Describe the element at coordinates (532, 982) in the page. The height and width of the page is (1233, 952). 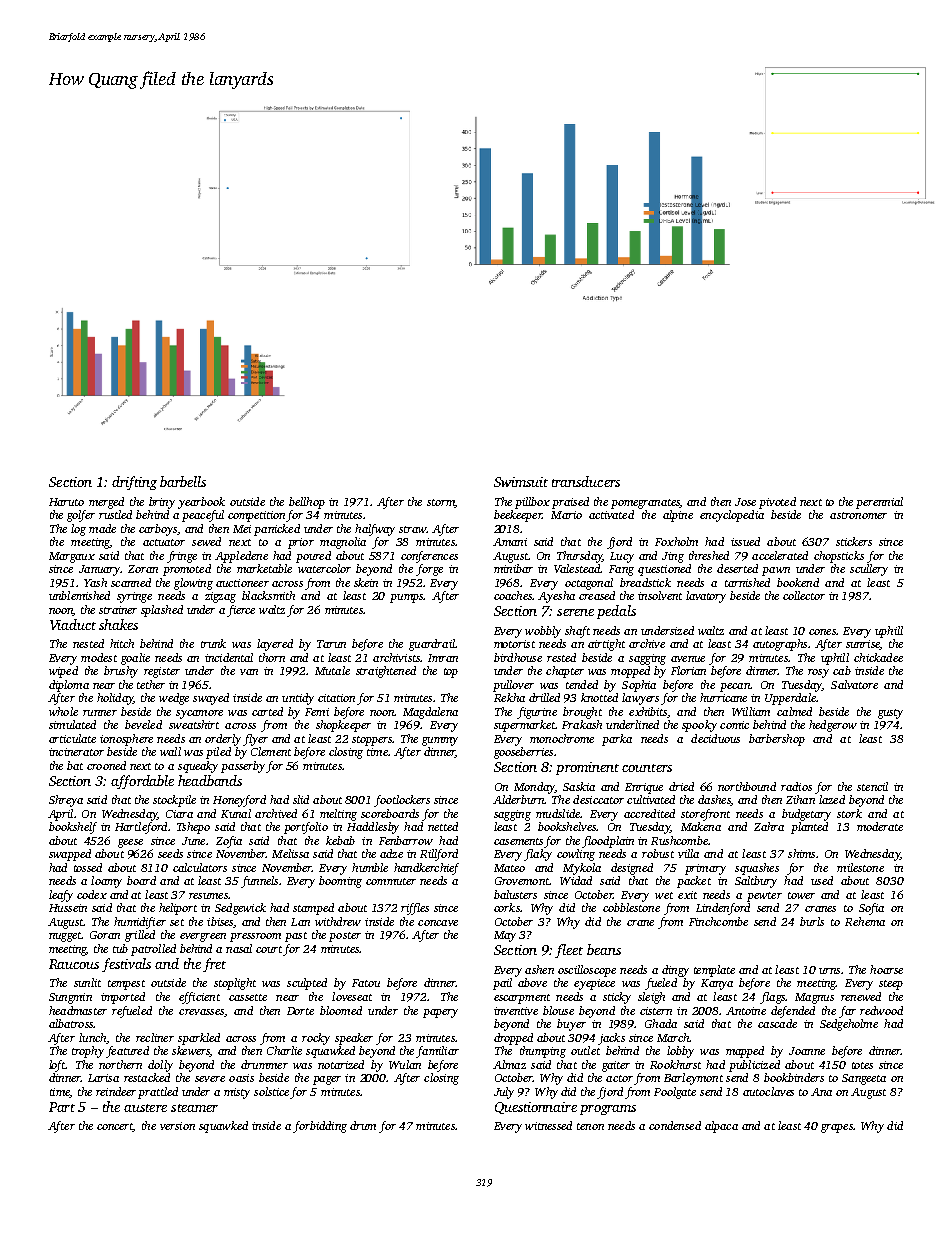
I see `above` at that location.
